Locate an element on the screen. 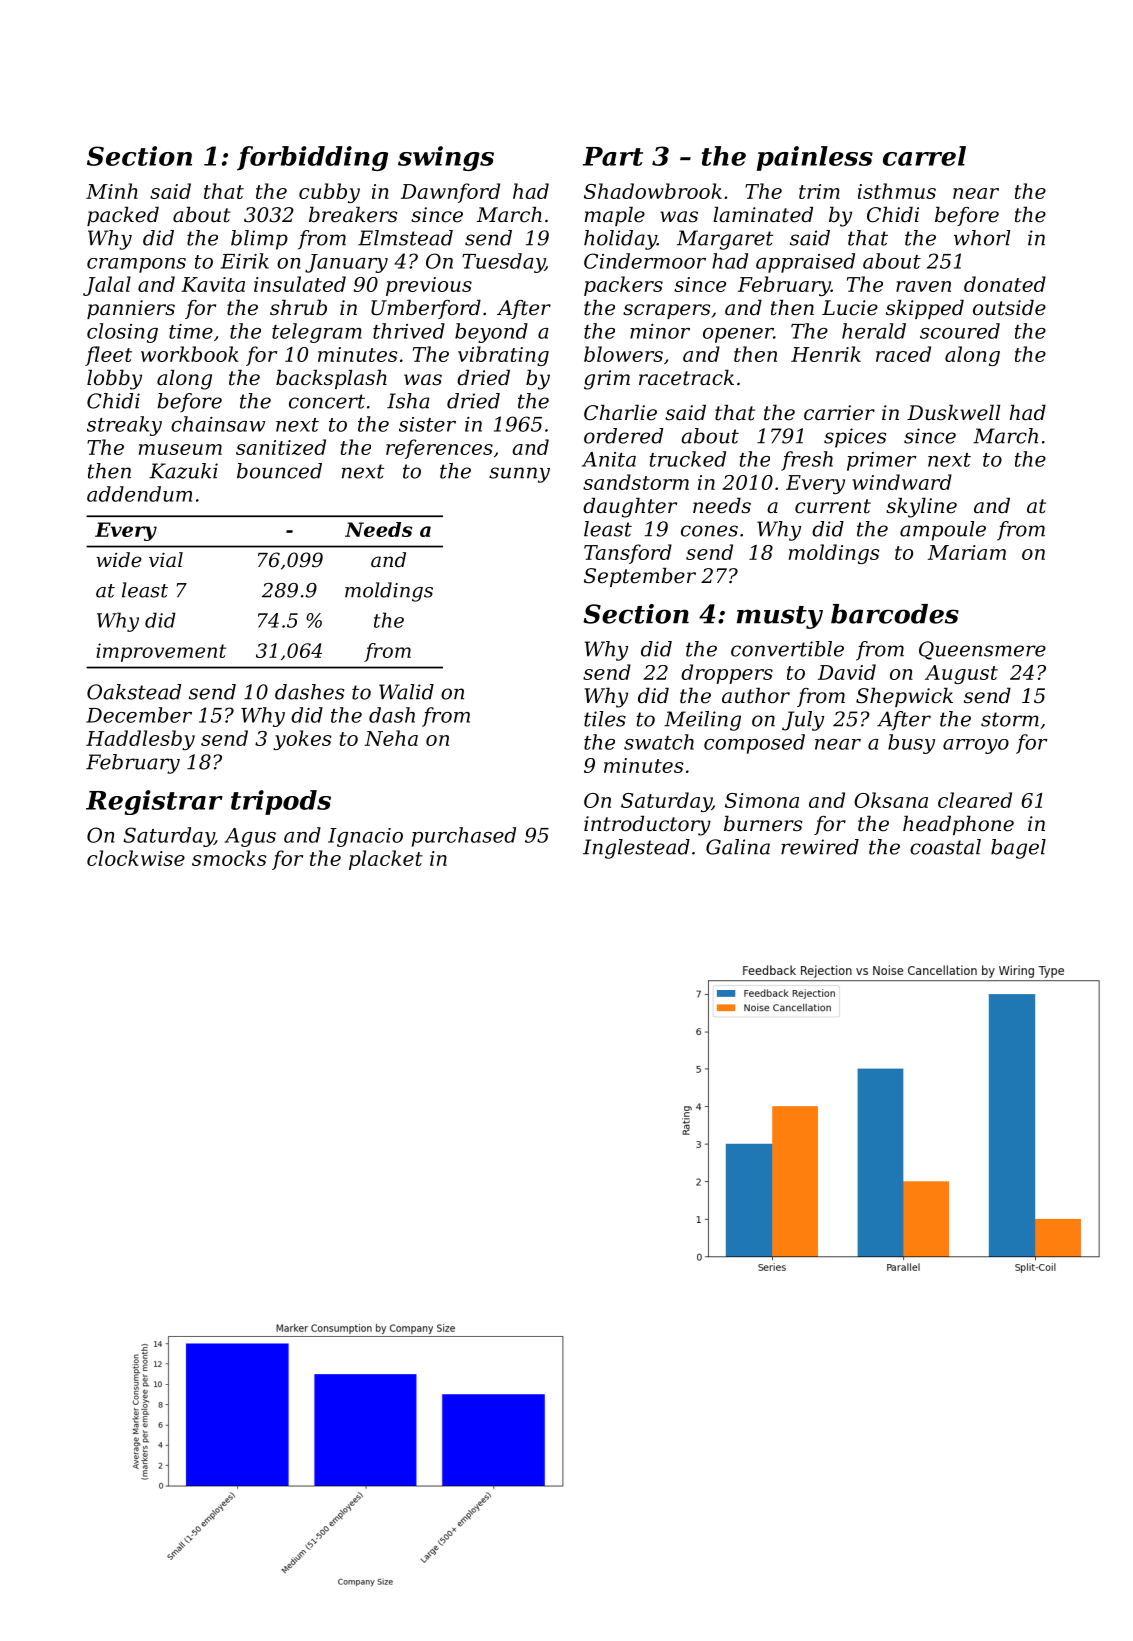 This screenshot has height=1641, width=1133. addendum is located at coordinates (139, 494).
